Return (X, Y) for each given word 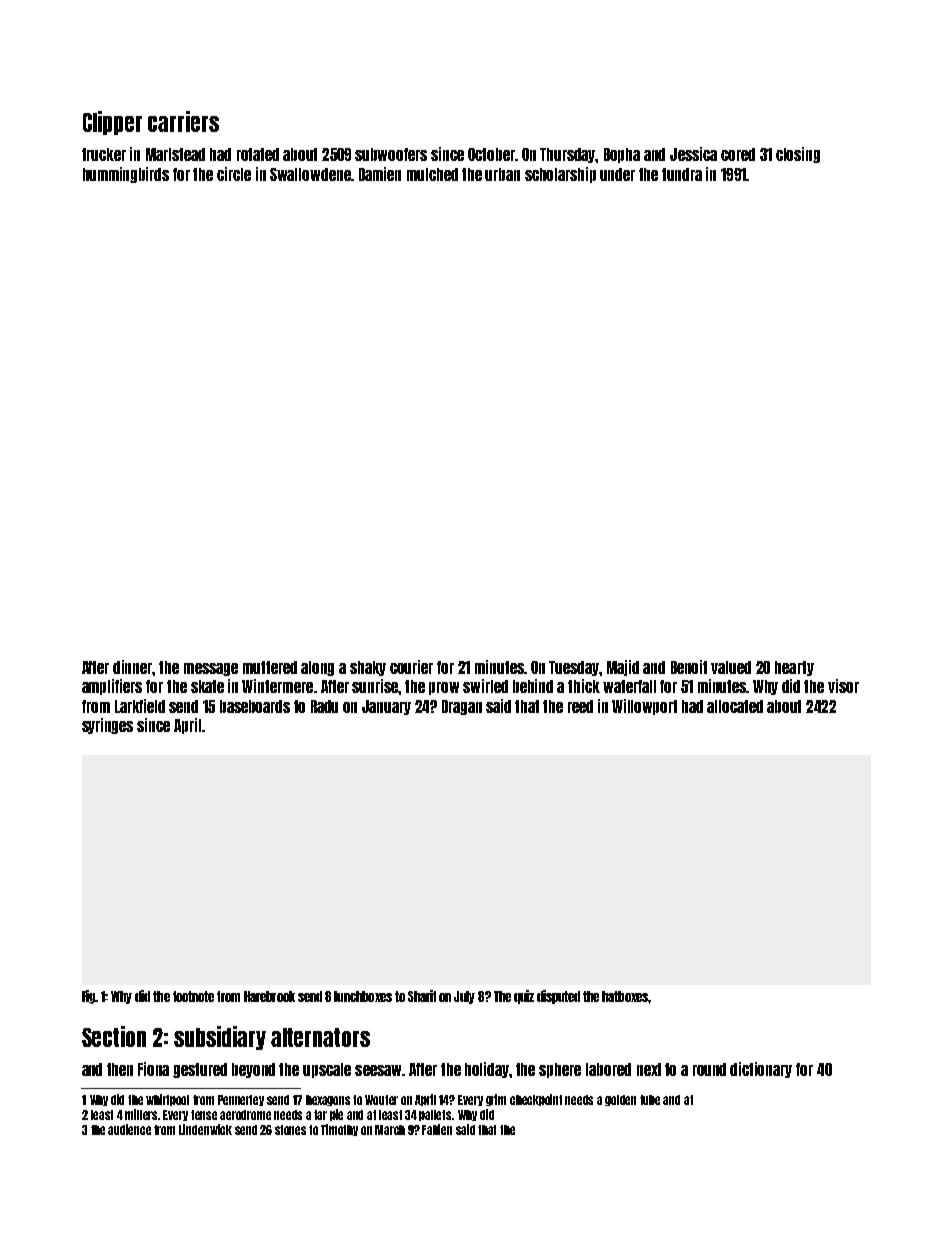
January (386, 707)
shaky (368, 668)
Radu (324, 706)
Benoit (689, 667)
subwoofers (391, 154)
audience (129, 1129)
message (211, 669)
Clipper (112, 123)
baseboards (255, 706)
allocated (735, 706)
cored (738, 154)
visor (843, 686)
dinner (133, 667)
